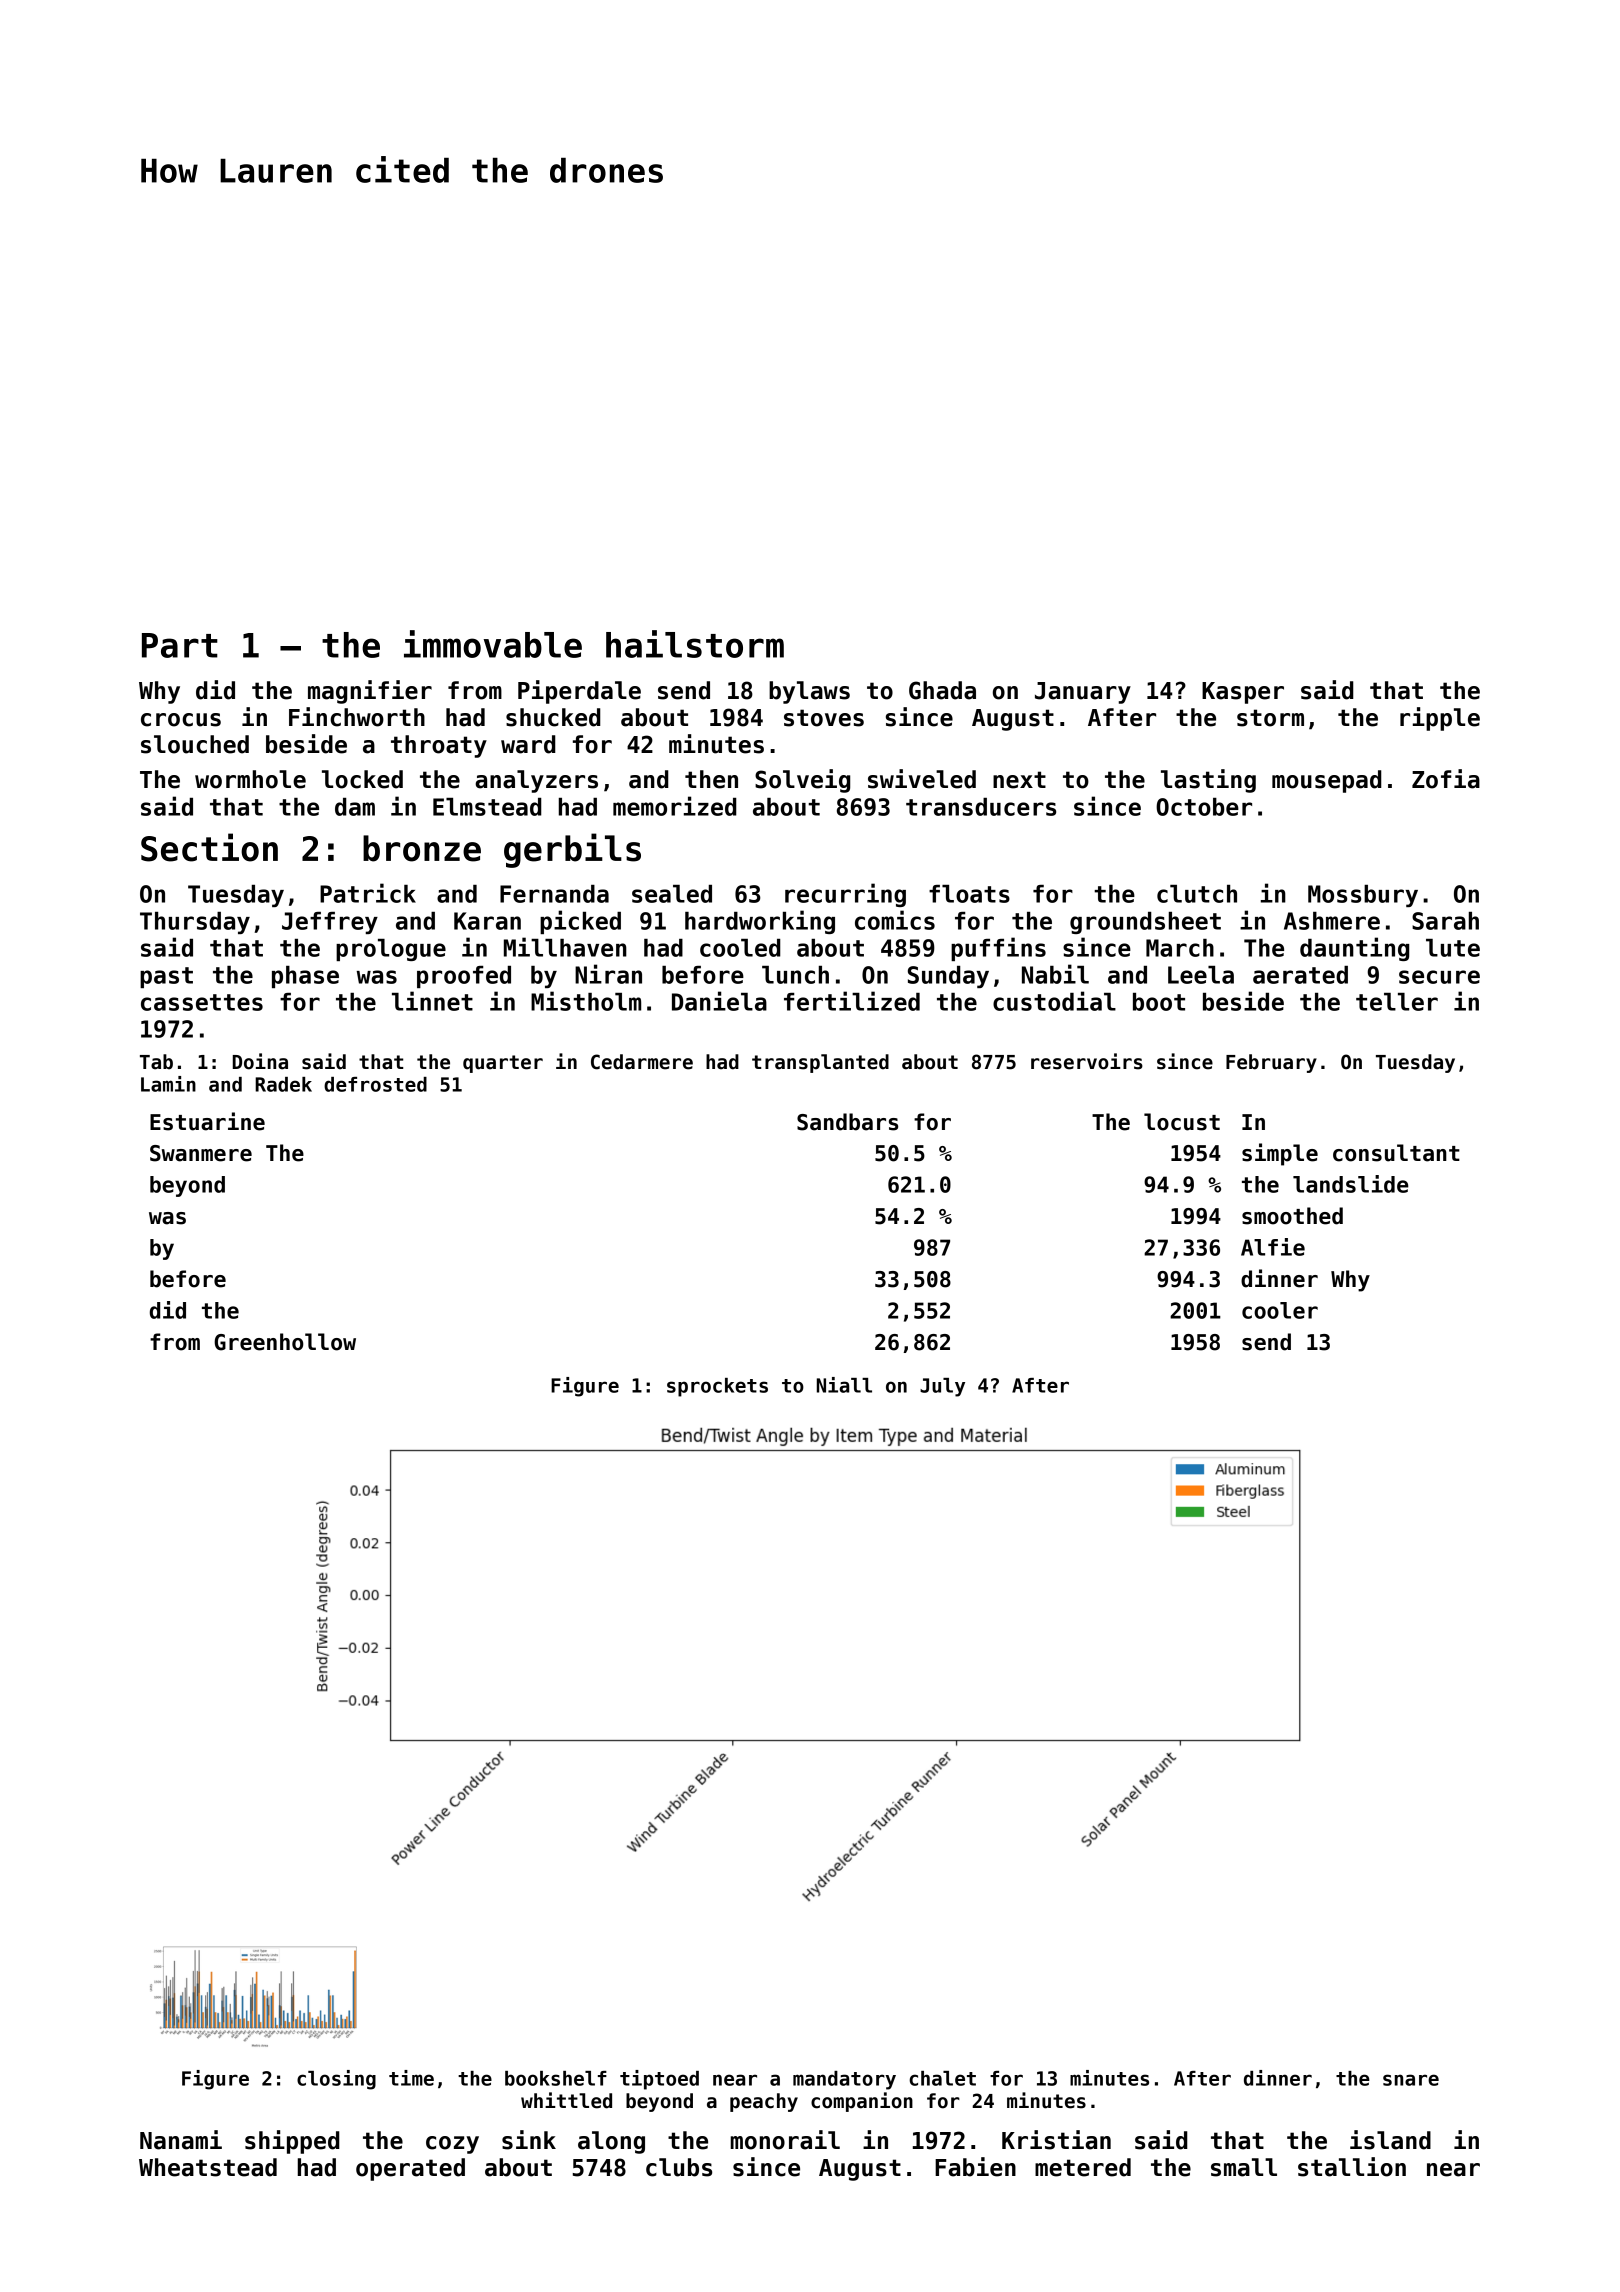 The height and width of the screenshot is (2292, 1620). What do you see at coordinates (844, 2080) in the screenshot?
I see `mandatory` at bounding box center [844, 2080].
